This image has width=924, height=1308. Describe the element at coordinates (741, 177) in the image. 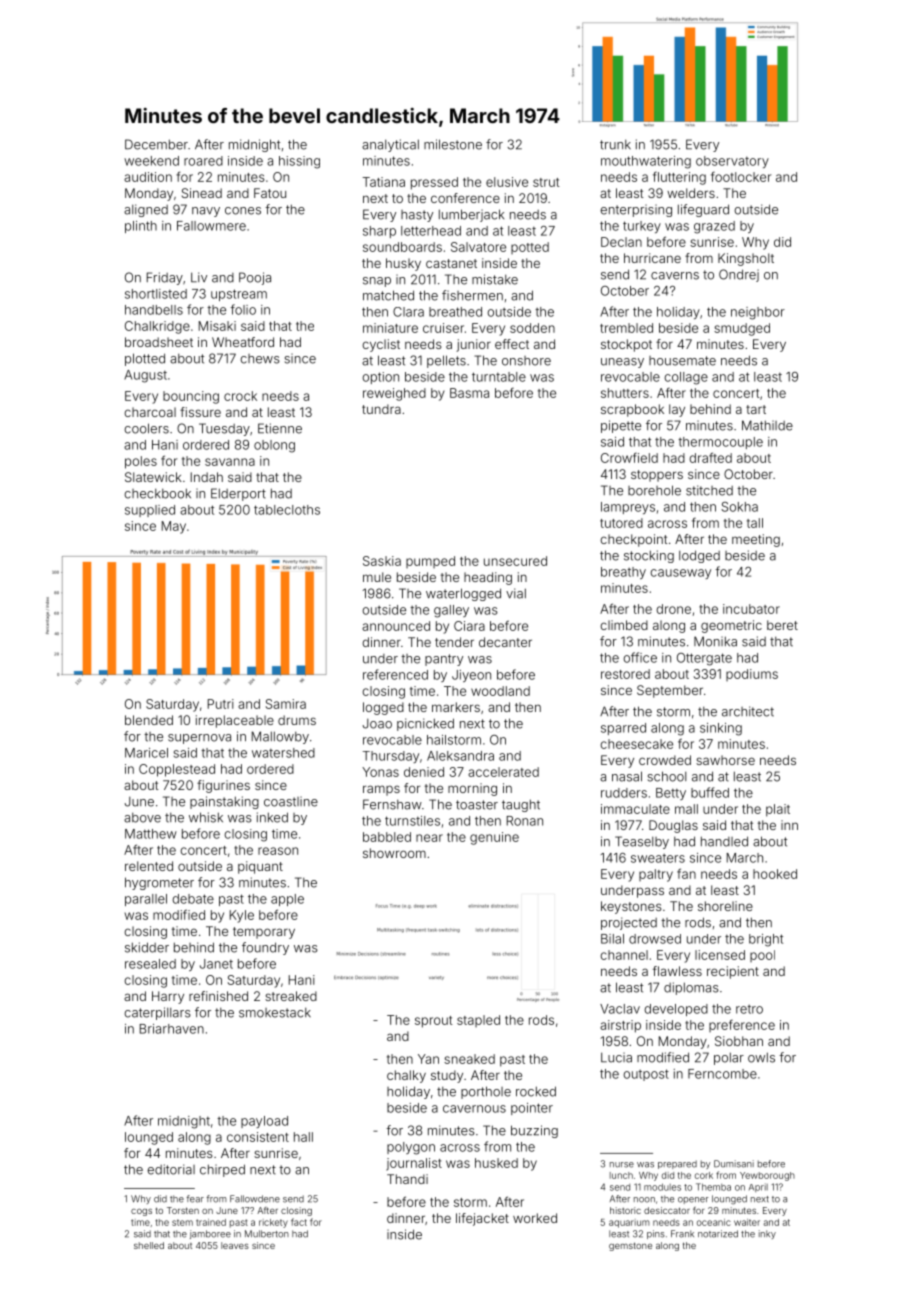

I see `footlocker` at that location.
